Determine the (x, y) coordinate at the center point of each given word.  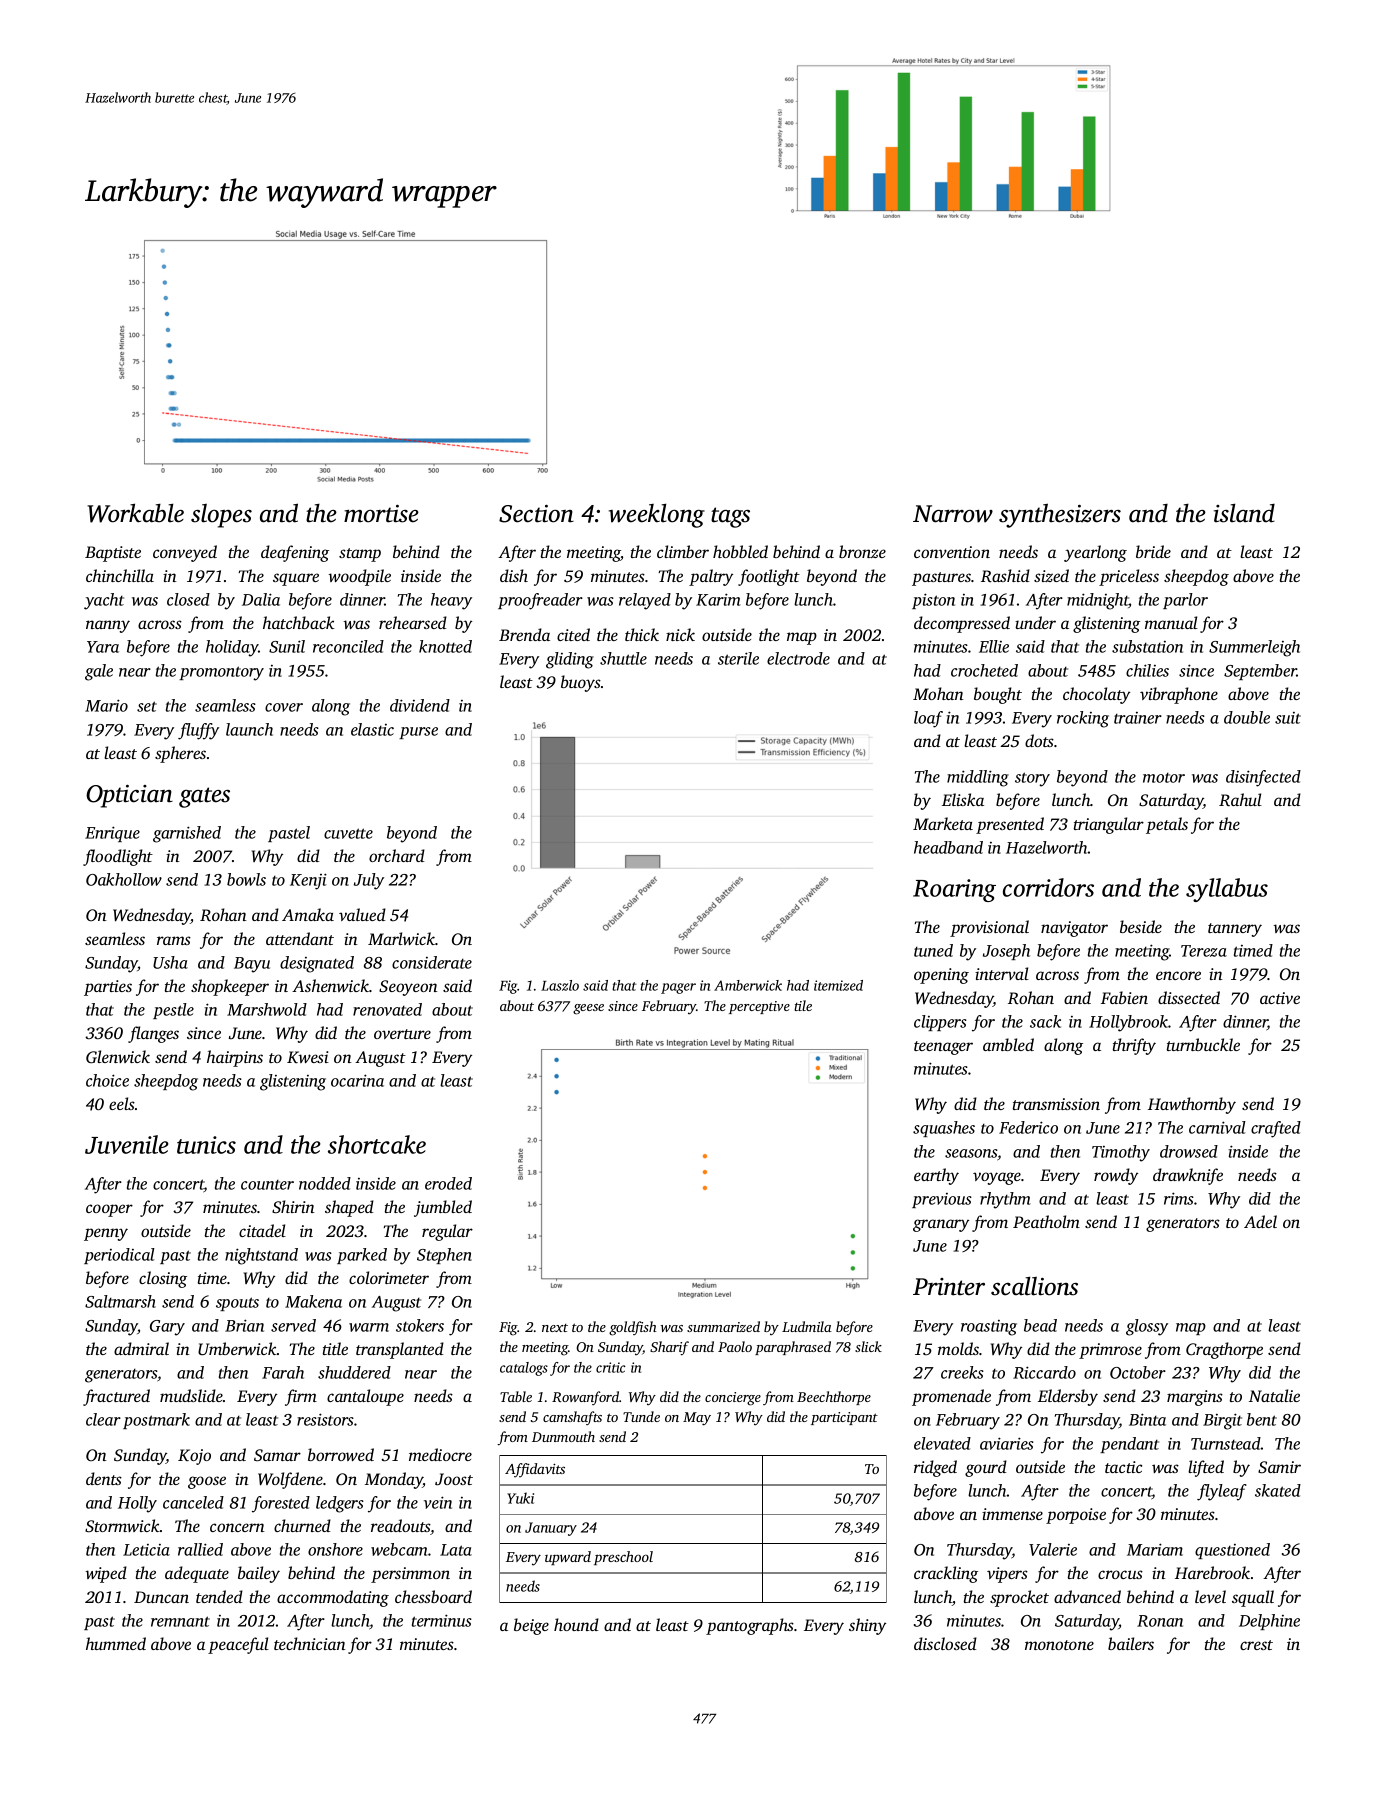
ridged (935, 1468)
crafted (1276, 1129)
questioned (1232, 1551)
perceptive (759, 1007)
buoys (581, 683)
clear (103, 1419)
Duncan (161, 1597)
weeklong (657, 515)
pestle (173, 1011)
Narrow (953, 514)
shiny (867, 1626)
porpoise (1076, 1516)
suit (1288, 718)
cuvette (348, 833)
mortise (381, 514)
